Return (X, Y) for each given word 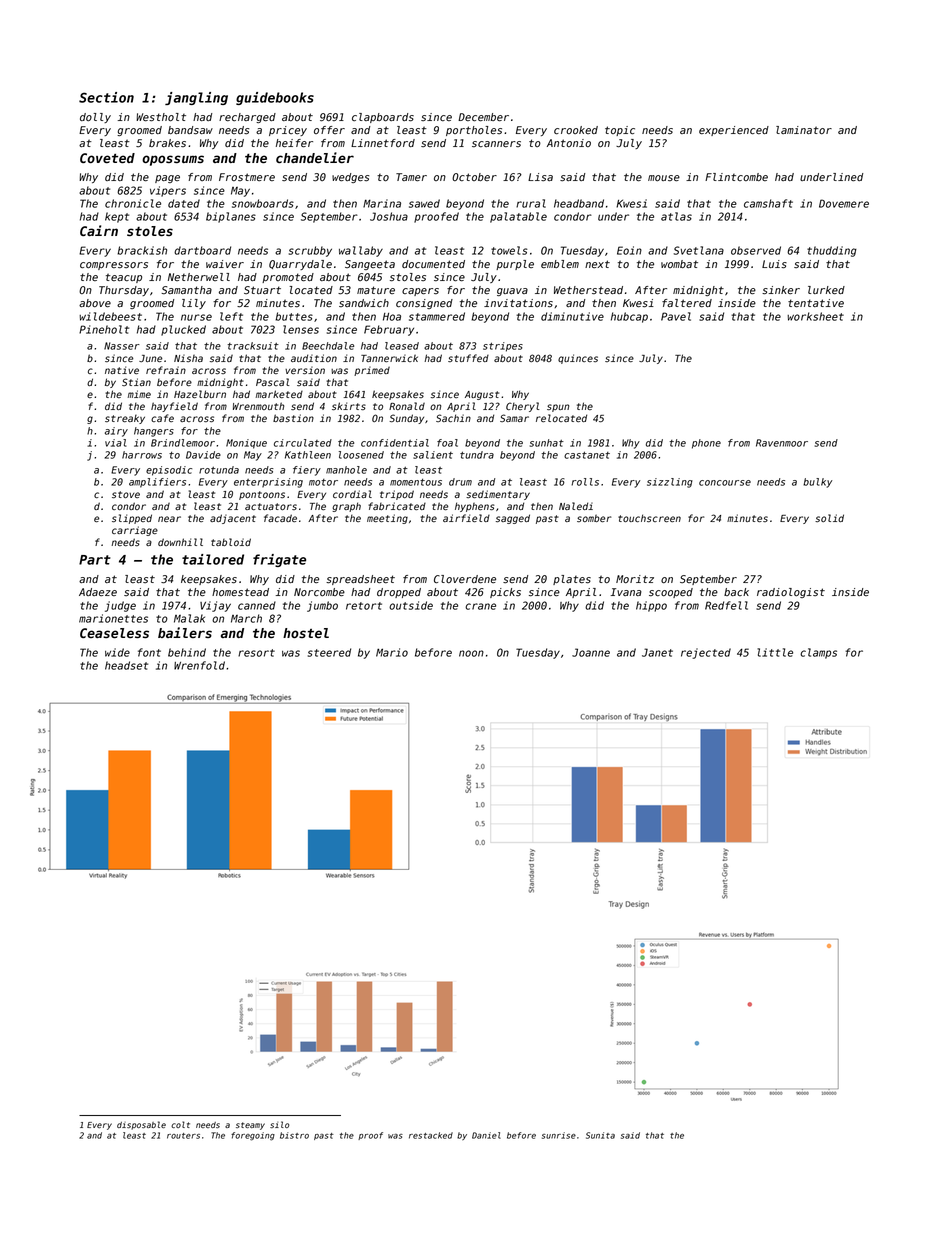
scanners (496, 144)
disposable (141, 1125)
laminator (804, 130)
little (775, 652)
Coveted (107, 158)
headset (126, 665)
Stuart (262, 290)
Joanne (591, 652)
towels (509, 250)
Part (95, 560)
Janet (657, 652)
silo (279, 1124)
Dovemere (844, 203)
